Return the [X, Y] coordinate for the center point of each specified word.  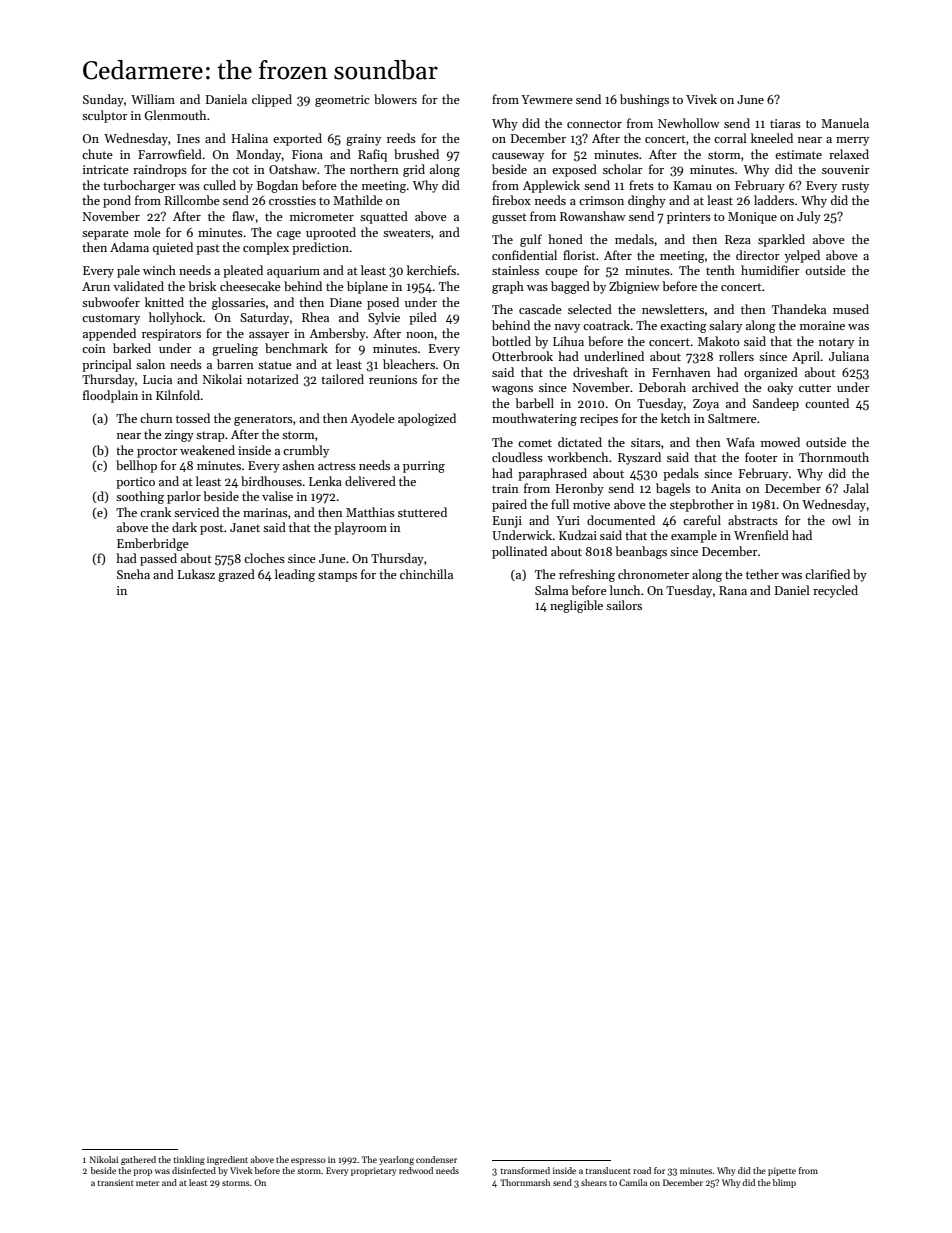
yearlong [396, 1160]
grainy [363, 140]
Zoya [706, 405]
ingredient [227, 1160]
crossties [292, 200]
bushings [644, 100]
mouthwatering [534, 419]
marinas [265, 512]
